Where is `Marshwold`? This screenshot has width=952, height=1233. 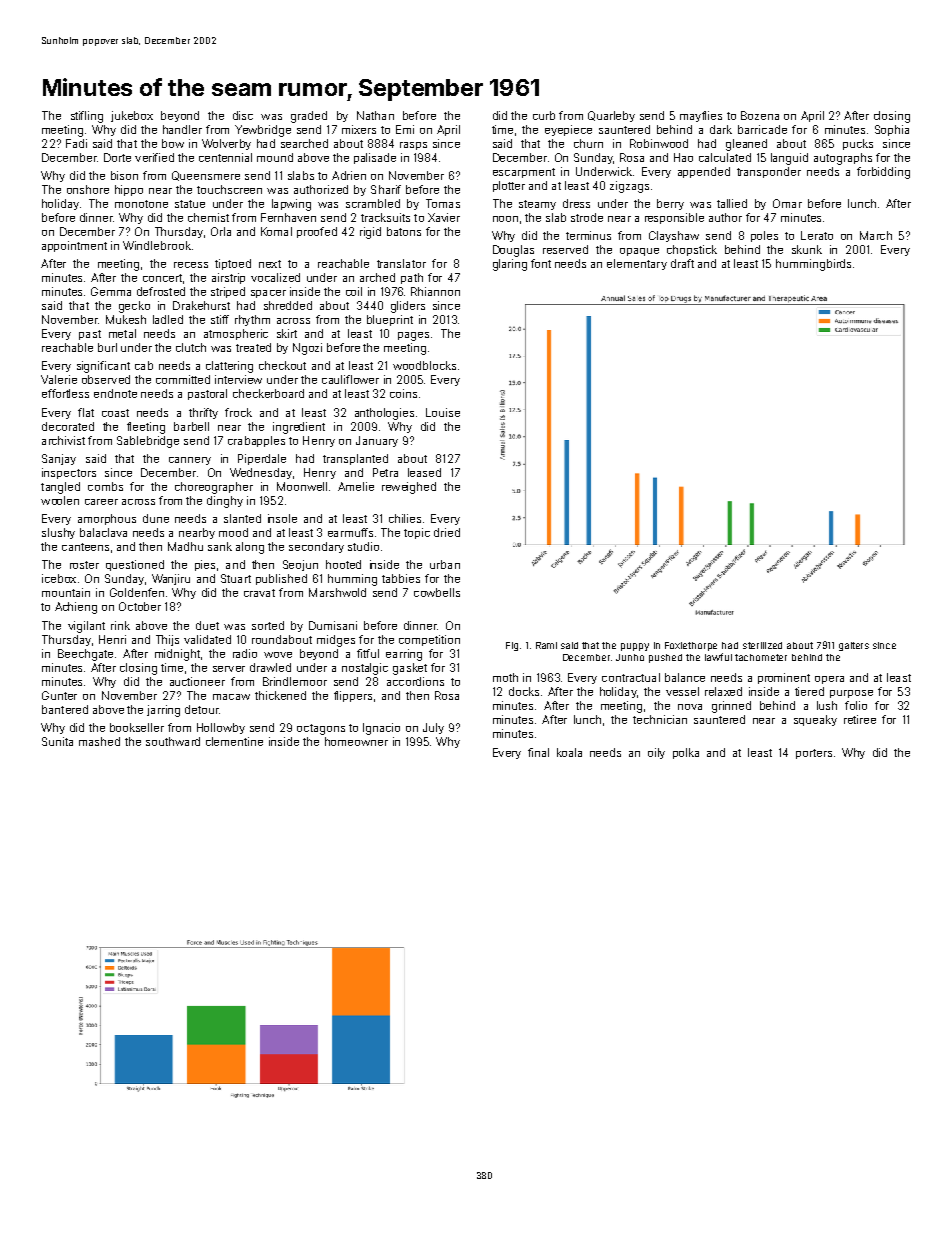
Marshwold is located at coordinates (337, 592).
